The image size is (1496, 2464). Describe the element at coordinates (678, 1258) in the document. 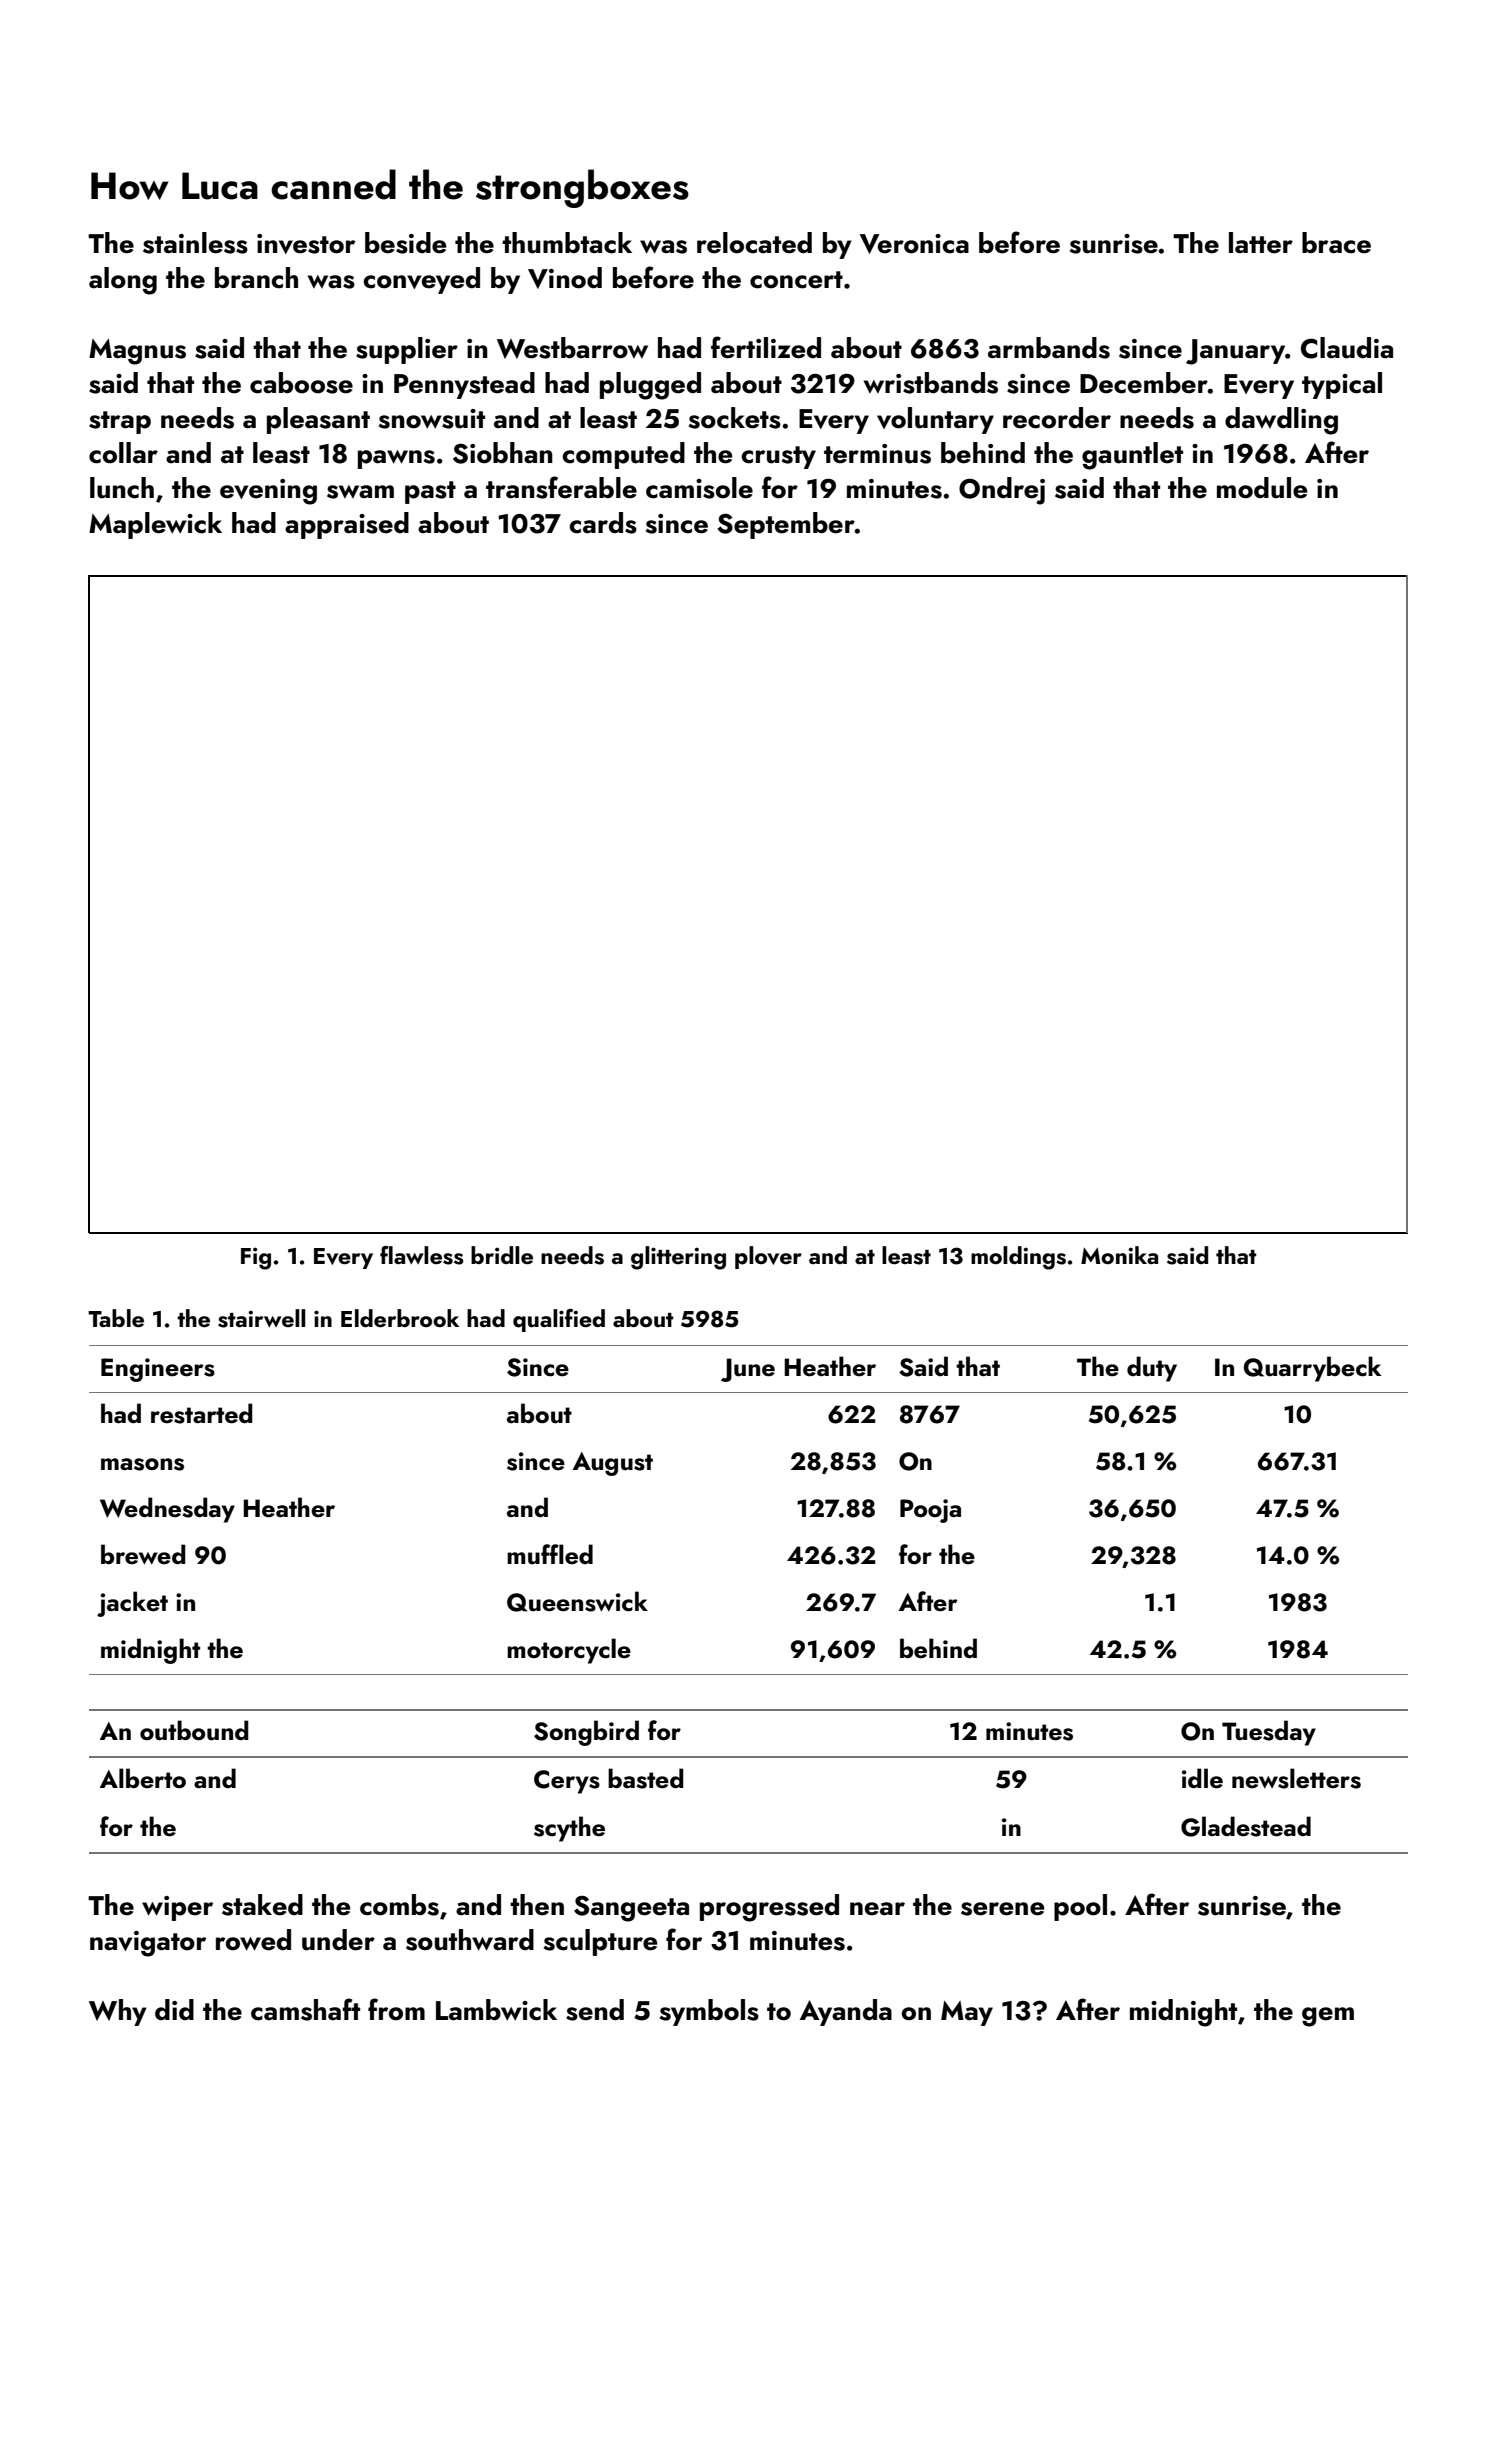

I see `glittering` at that location.
